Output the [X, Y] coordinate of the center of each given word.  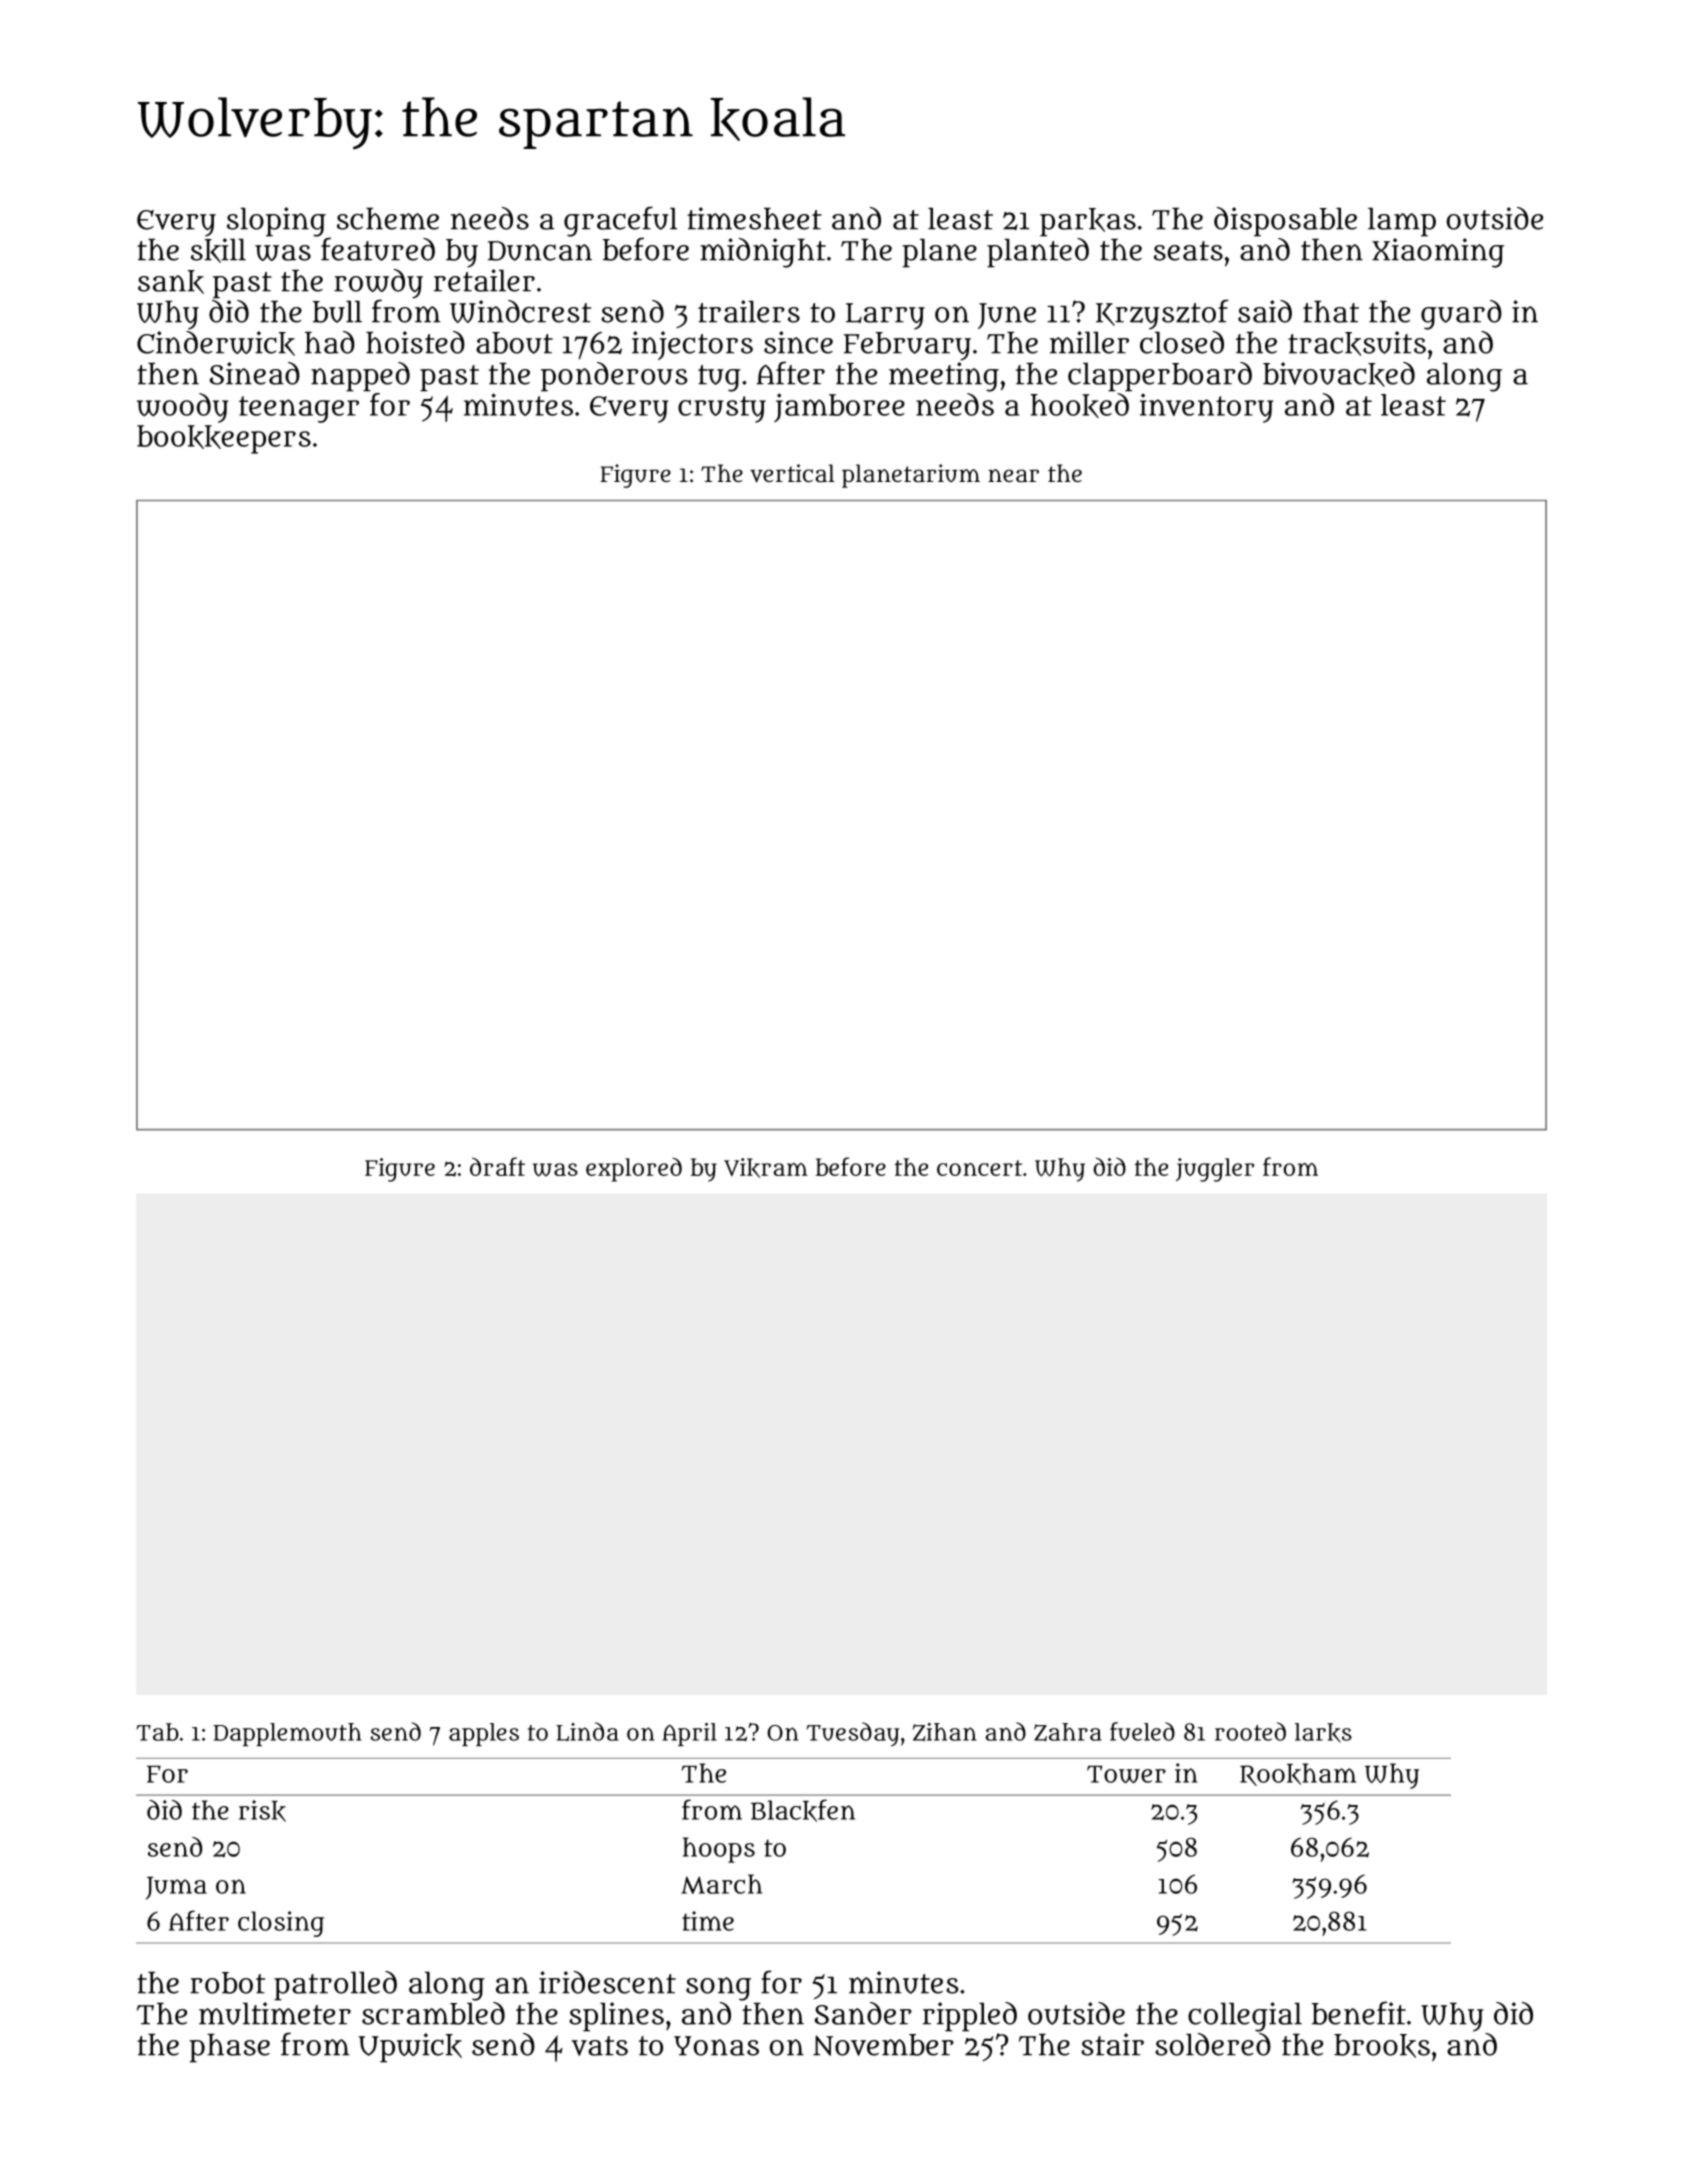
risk [262, 1811]
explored [634, 1170]
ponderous [614, 377]
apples [484, 1734]
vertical [792, 473]
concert [979, 1168]
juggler [1215, 1170]
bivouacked [1339, 374]
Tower [1126, 1774]
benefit [1359, 2013]
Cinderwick [216, 343]
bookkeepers [224, 439]
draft [497, 1166]
